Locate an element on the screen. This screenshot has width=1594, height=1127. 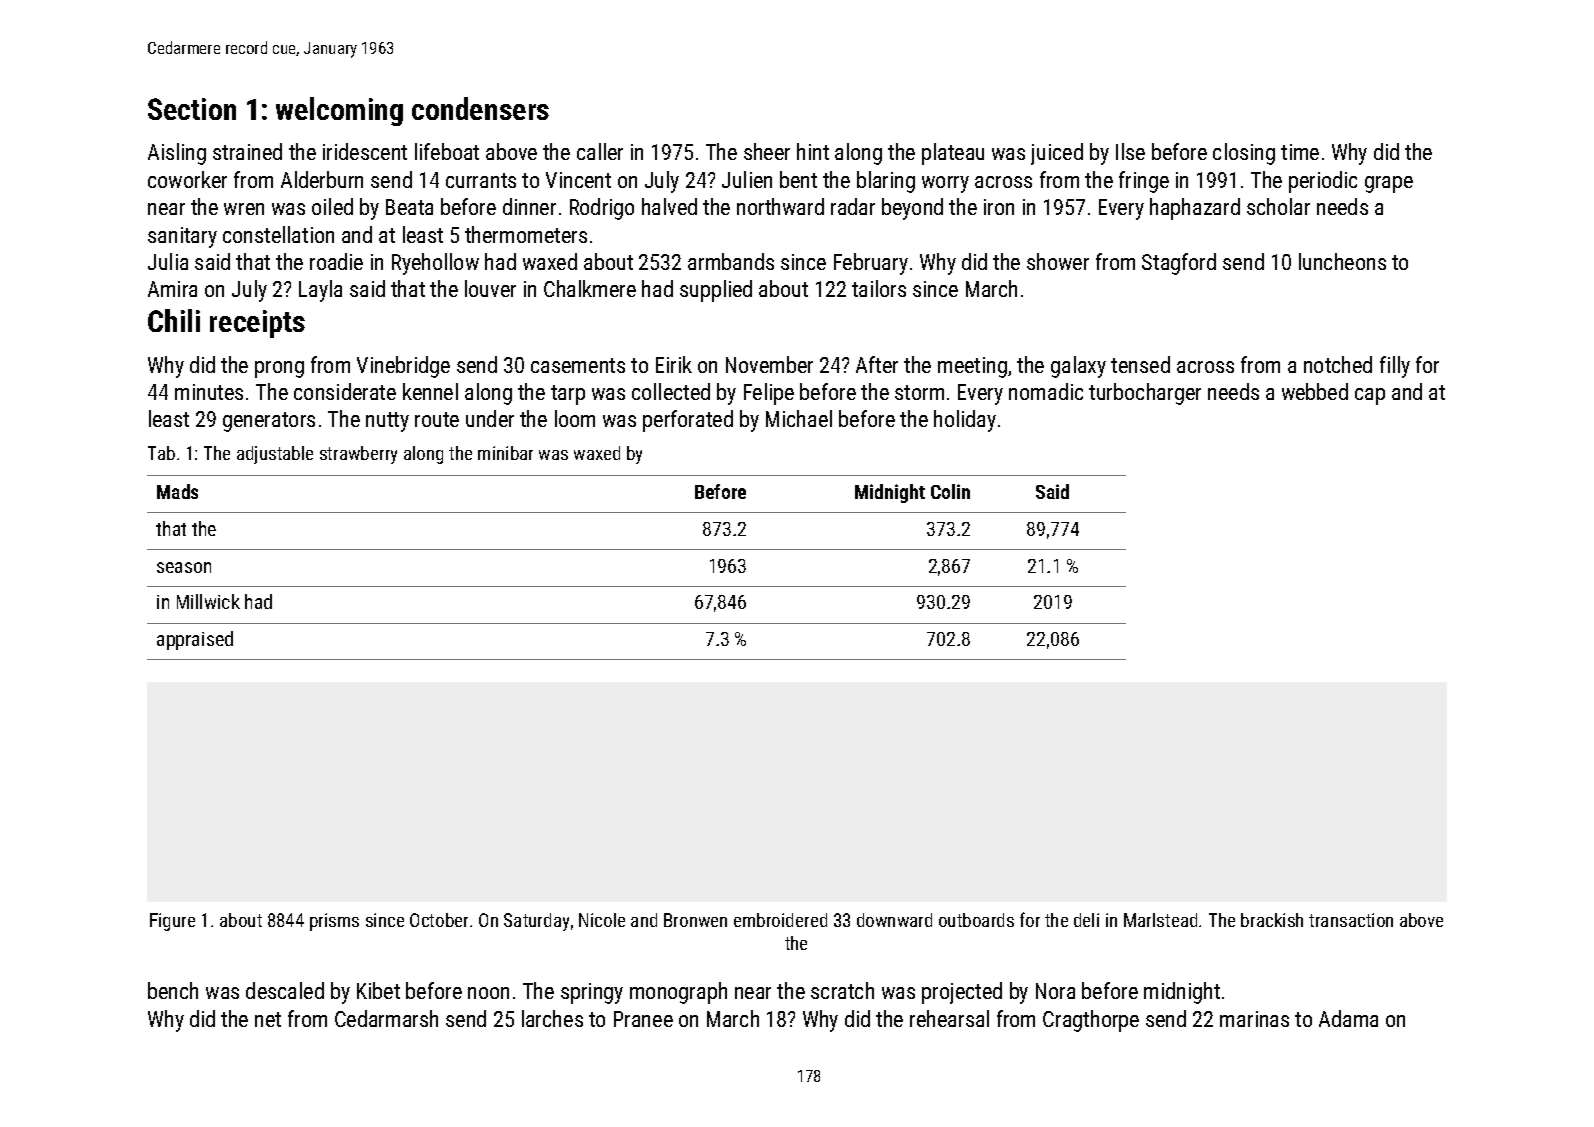
net is located at coordinates (268, 1019).
